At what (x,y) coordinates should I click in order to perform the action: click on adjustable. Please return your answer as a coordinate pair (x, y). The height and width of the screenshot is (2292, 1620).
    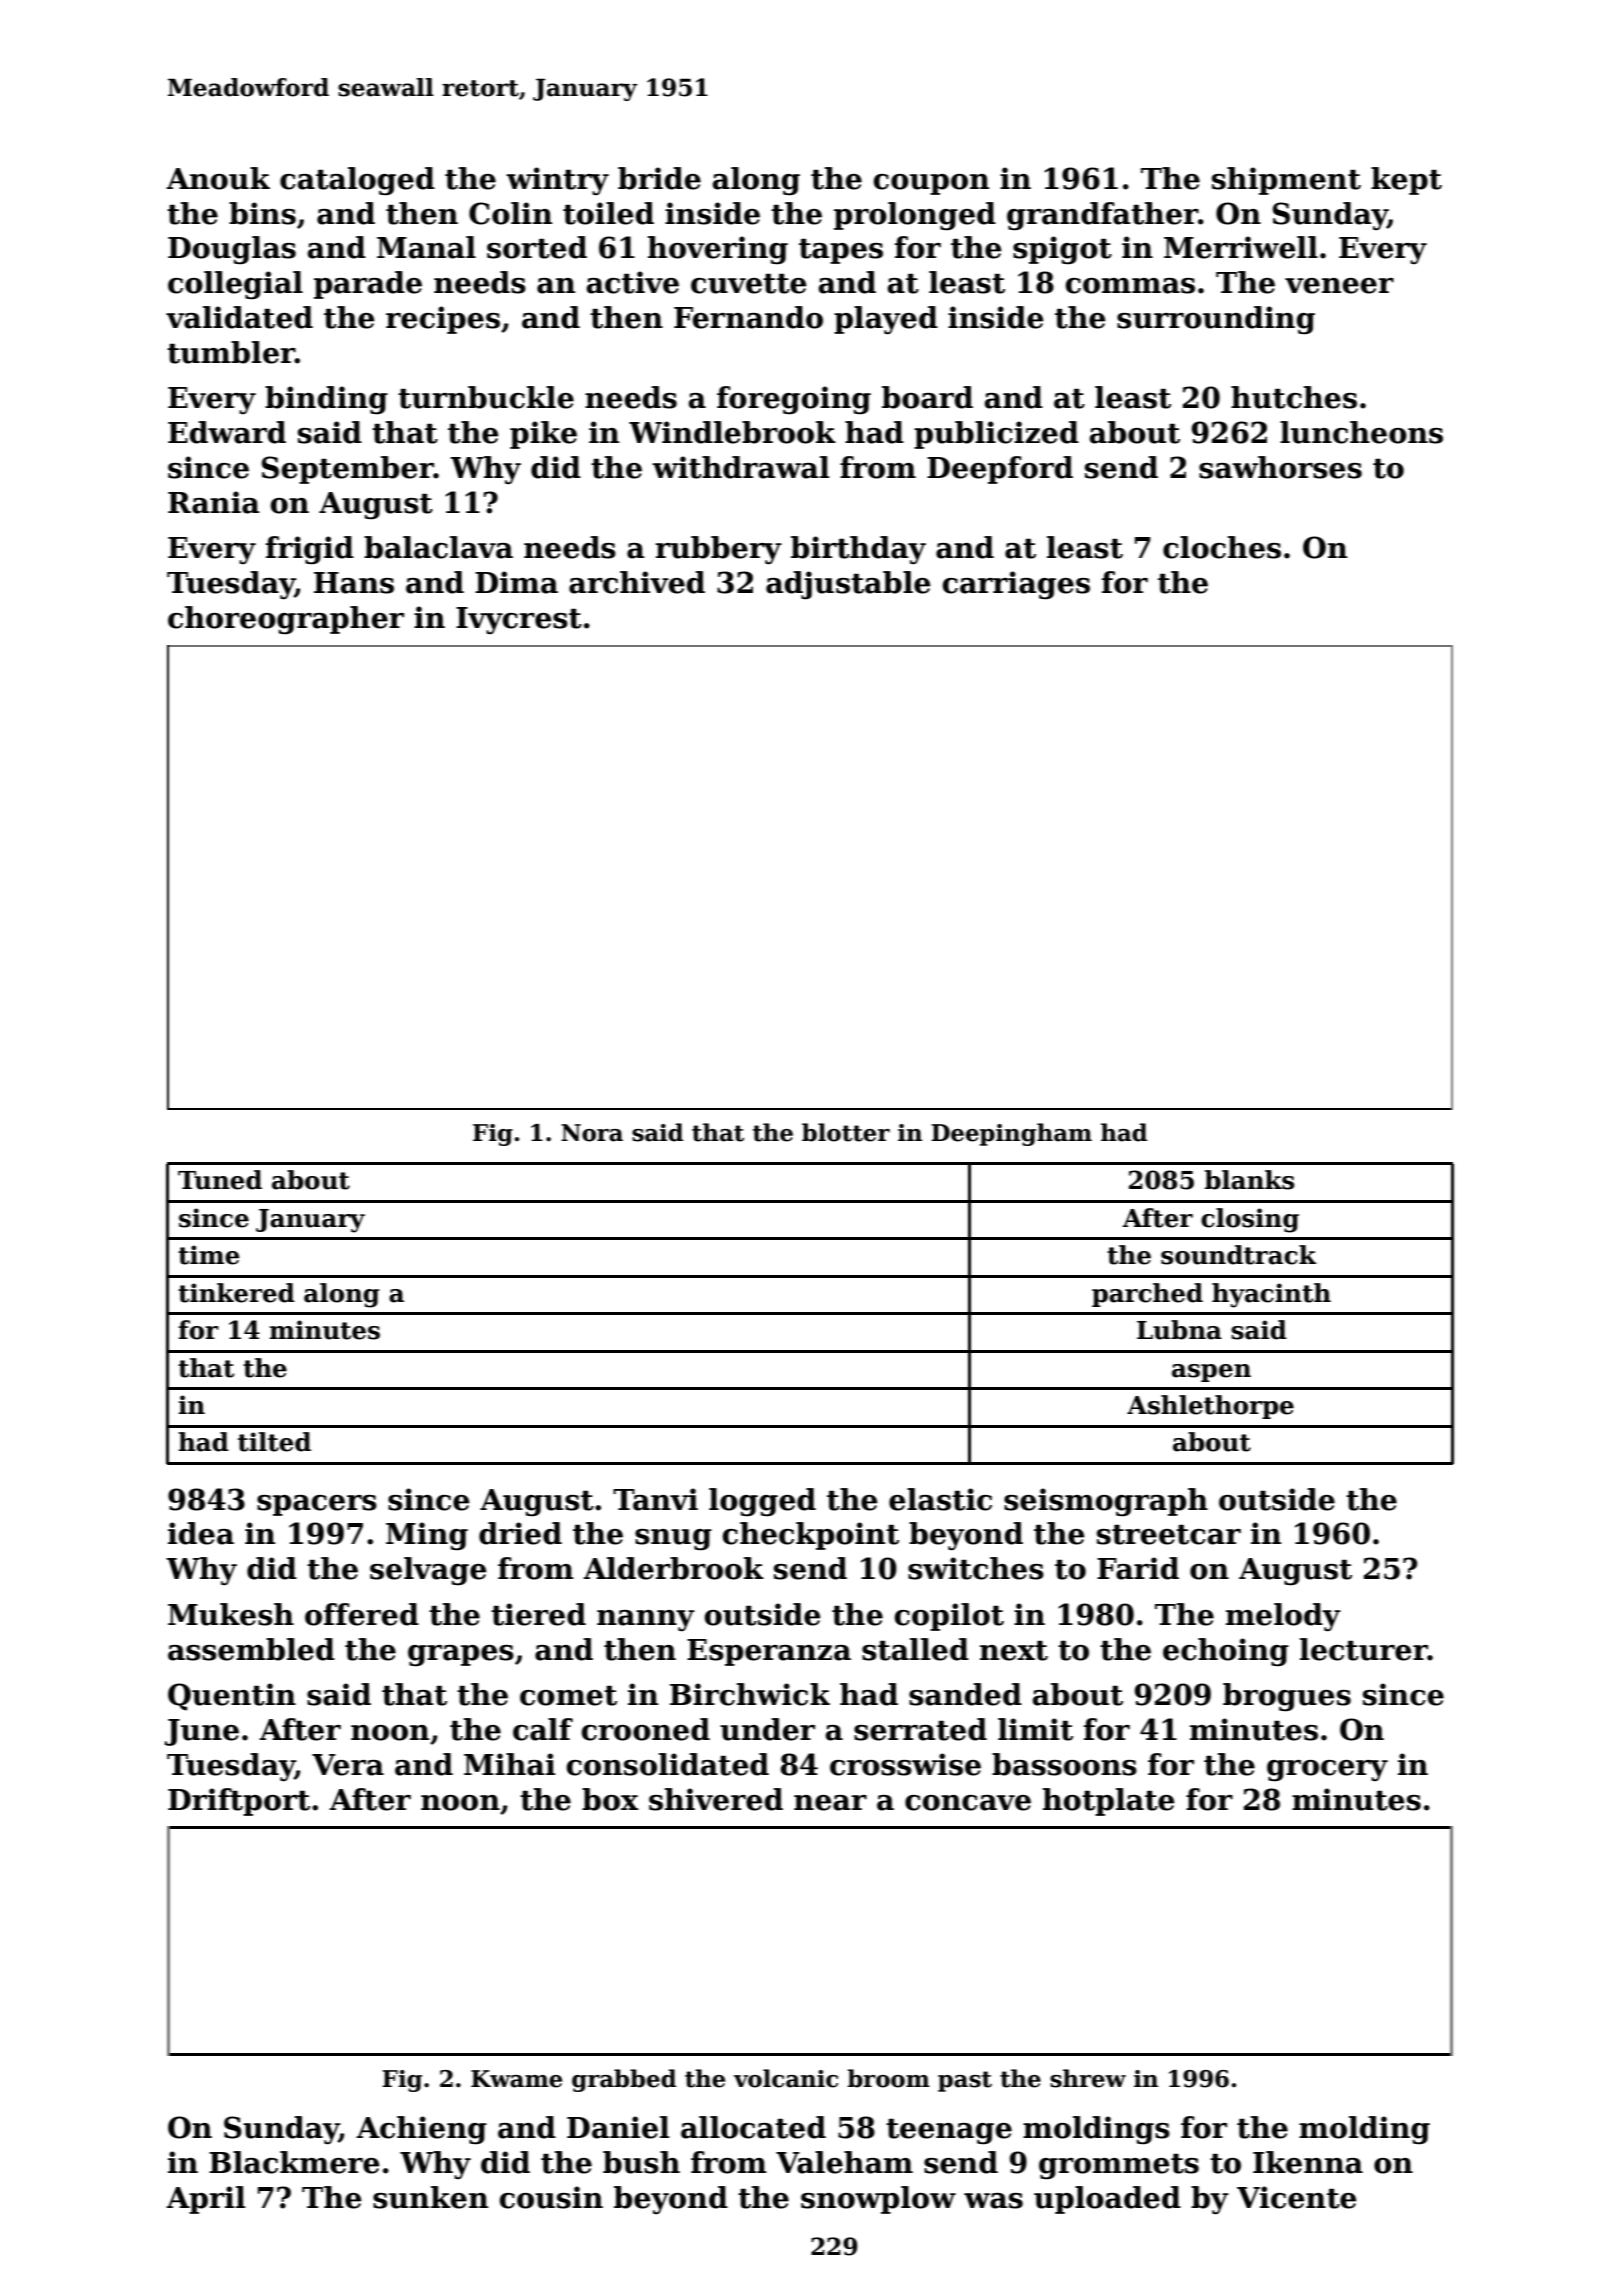
    Looking at the image, I should click on (848, 585).
